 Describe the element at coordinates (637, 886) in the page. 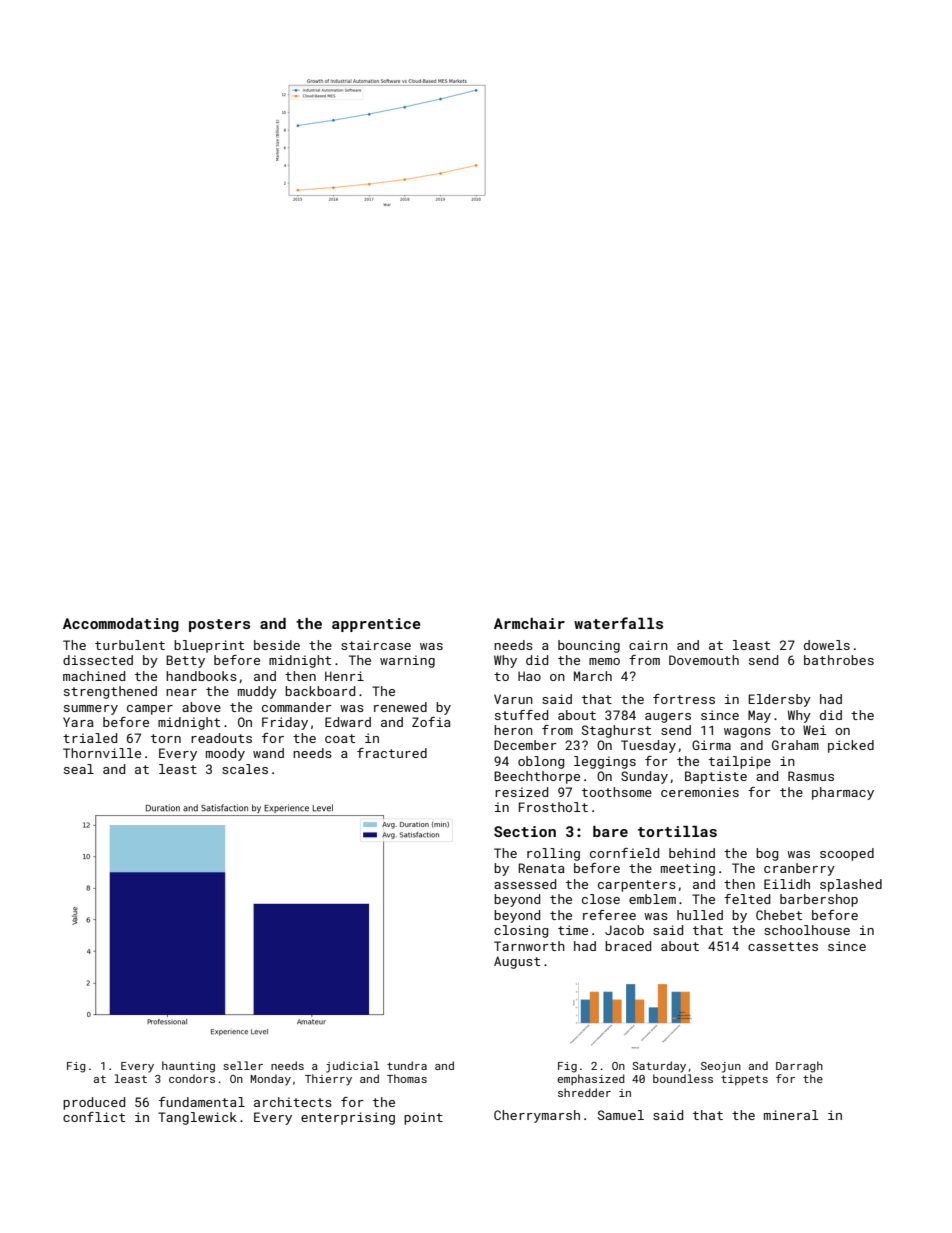

I see `carpenters` at that location.
